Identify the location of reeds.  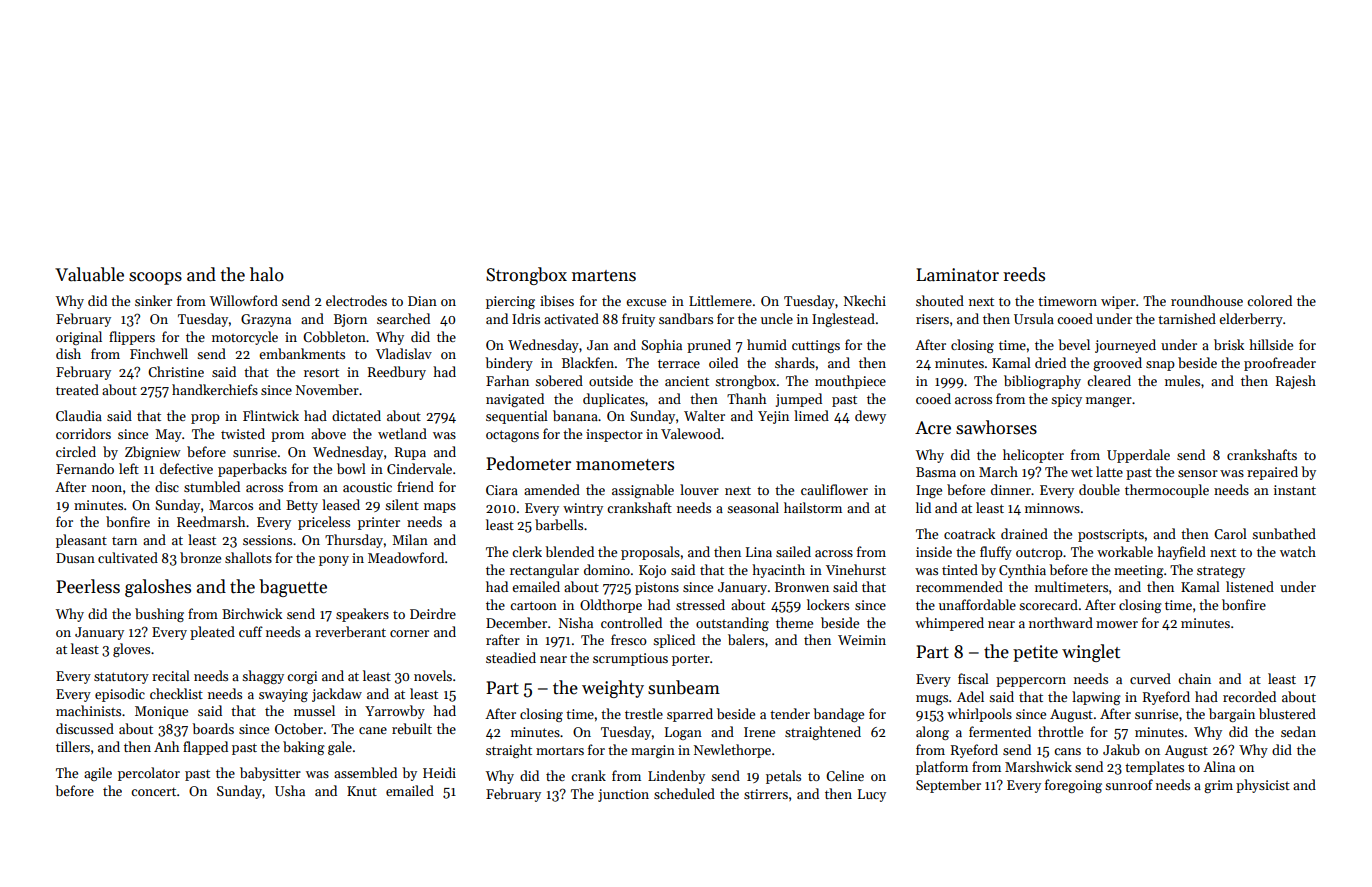
(1024, 274).
